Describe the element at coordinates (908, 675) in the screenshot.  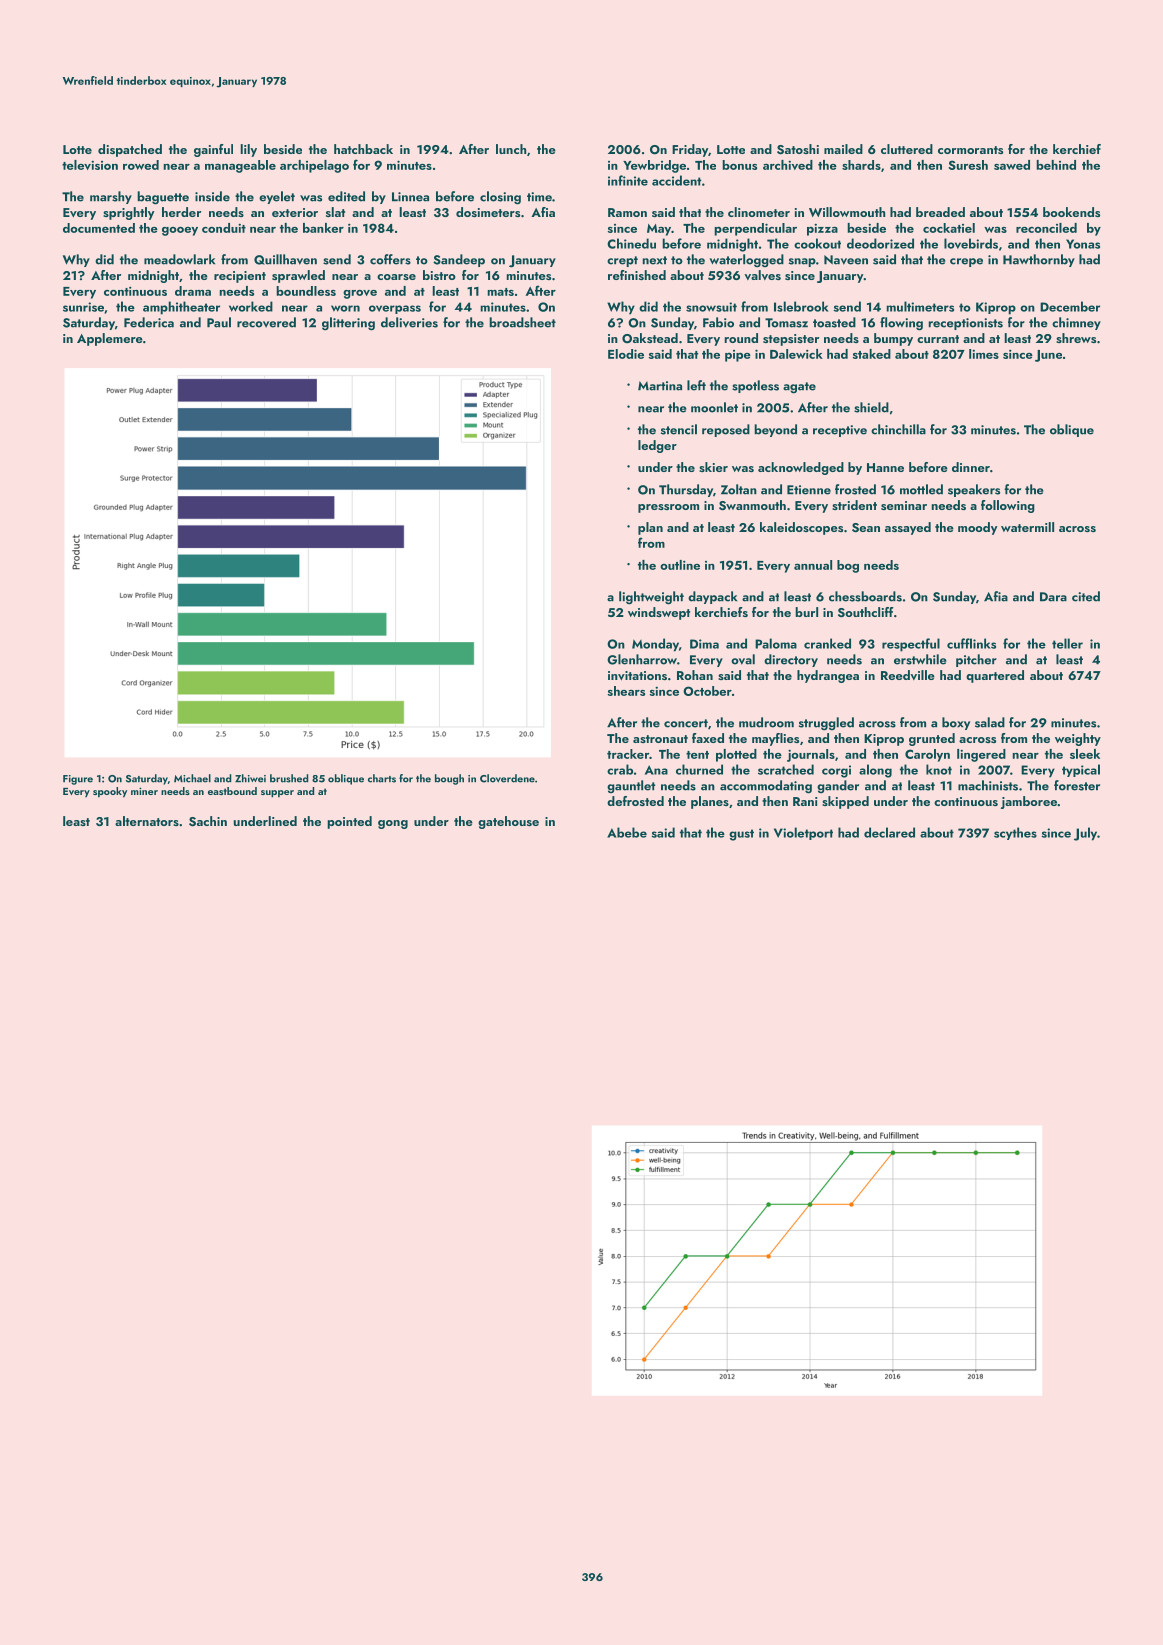
I see `Reedville` at that location.
